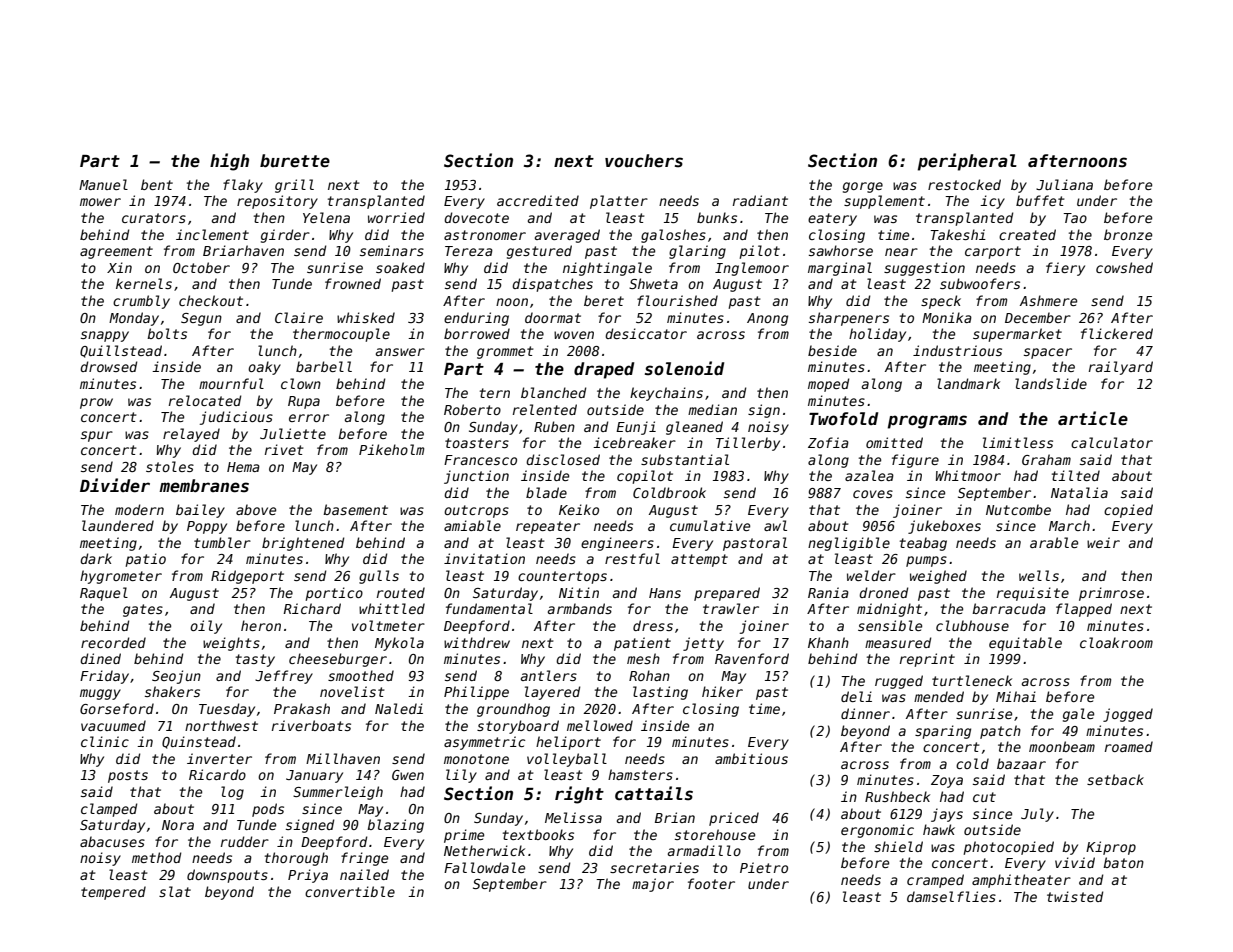  I want to click on modern, so click(139, 509).
